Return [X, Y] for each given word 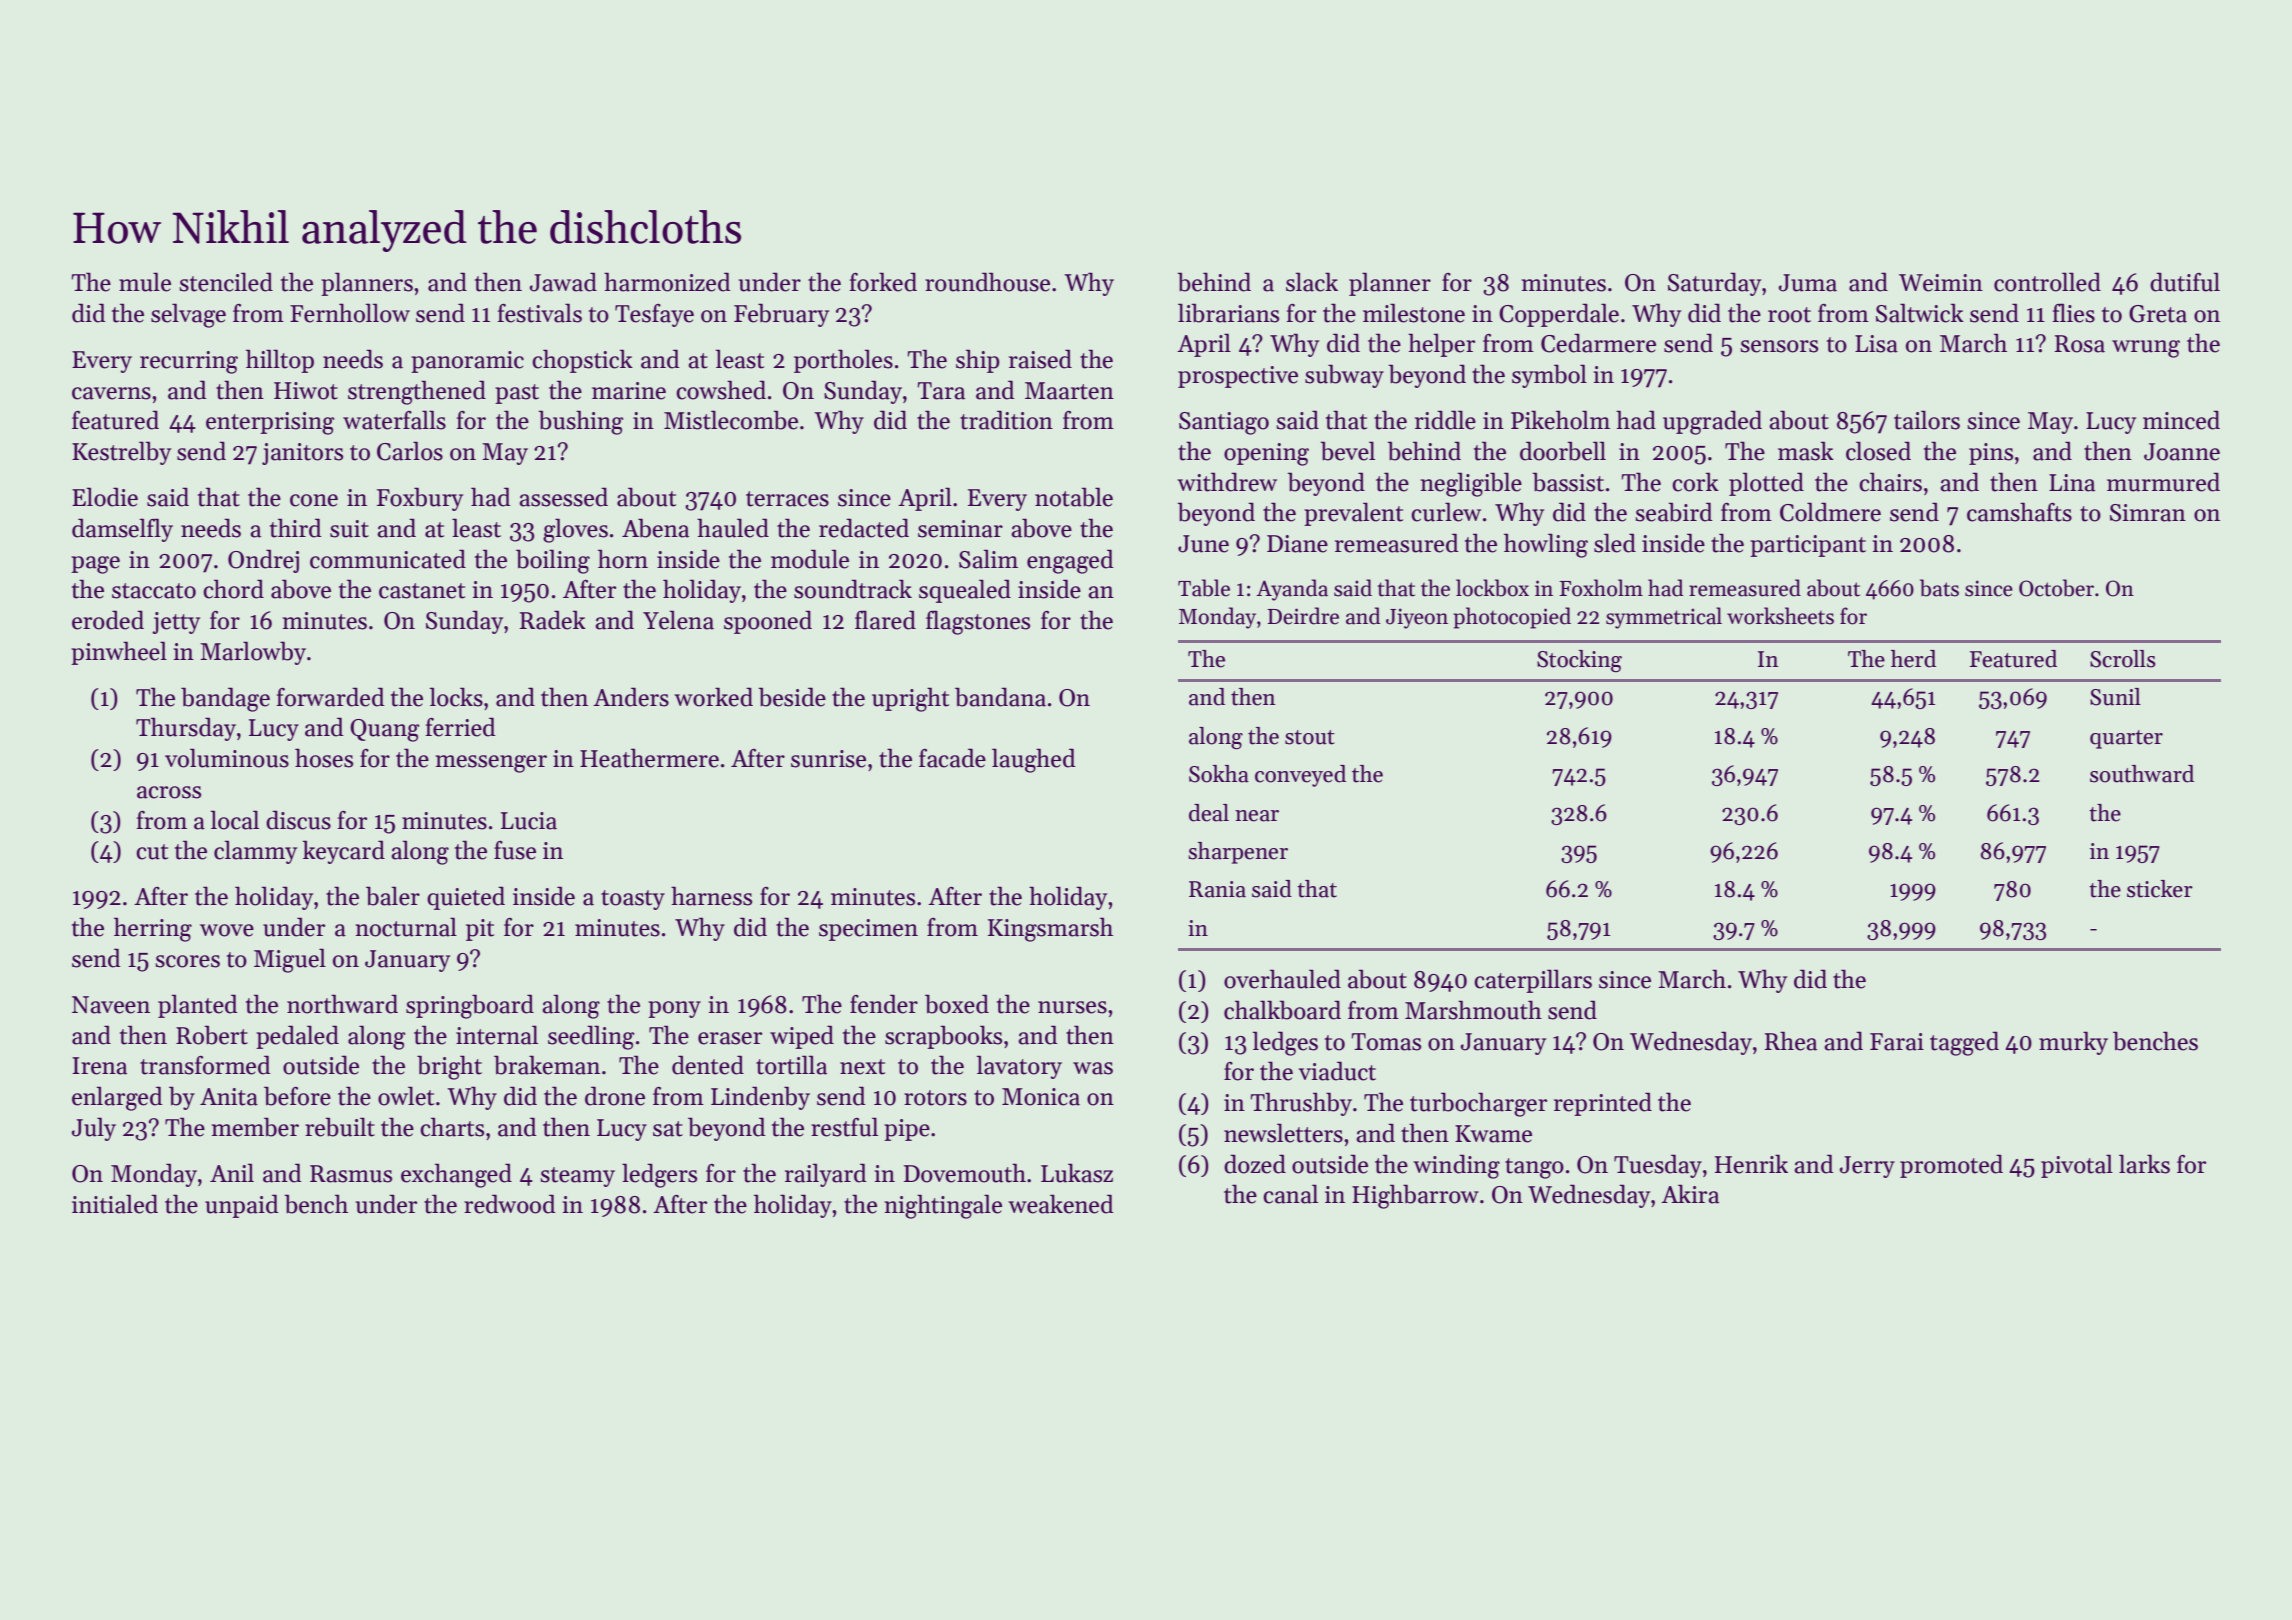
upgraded [1712, 422]
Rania [1217, 889]
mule [145, 282]
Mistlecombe [731, 420]
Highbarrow [1415, 1196]
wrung [2146, 349]
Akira [1690, 1194]
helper [1441, 345]
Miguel [290, 960]
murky [2073, 1043]
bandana [1000, 697]
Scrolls [2123, 659]
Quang [384, 730]
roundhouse [987, 282]
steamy [577, 1177]
